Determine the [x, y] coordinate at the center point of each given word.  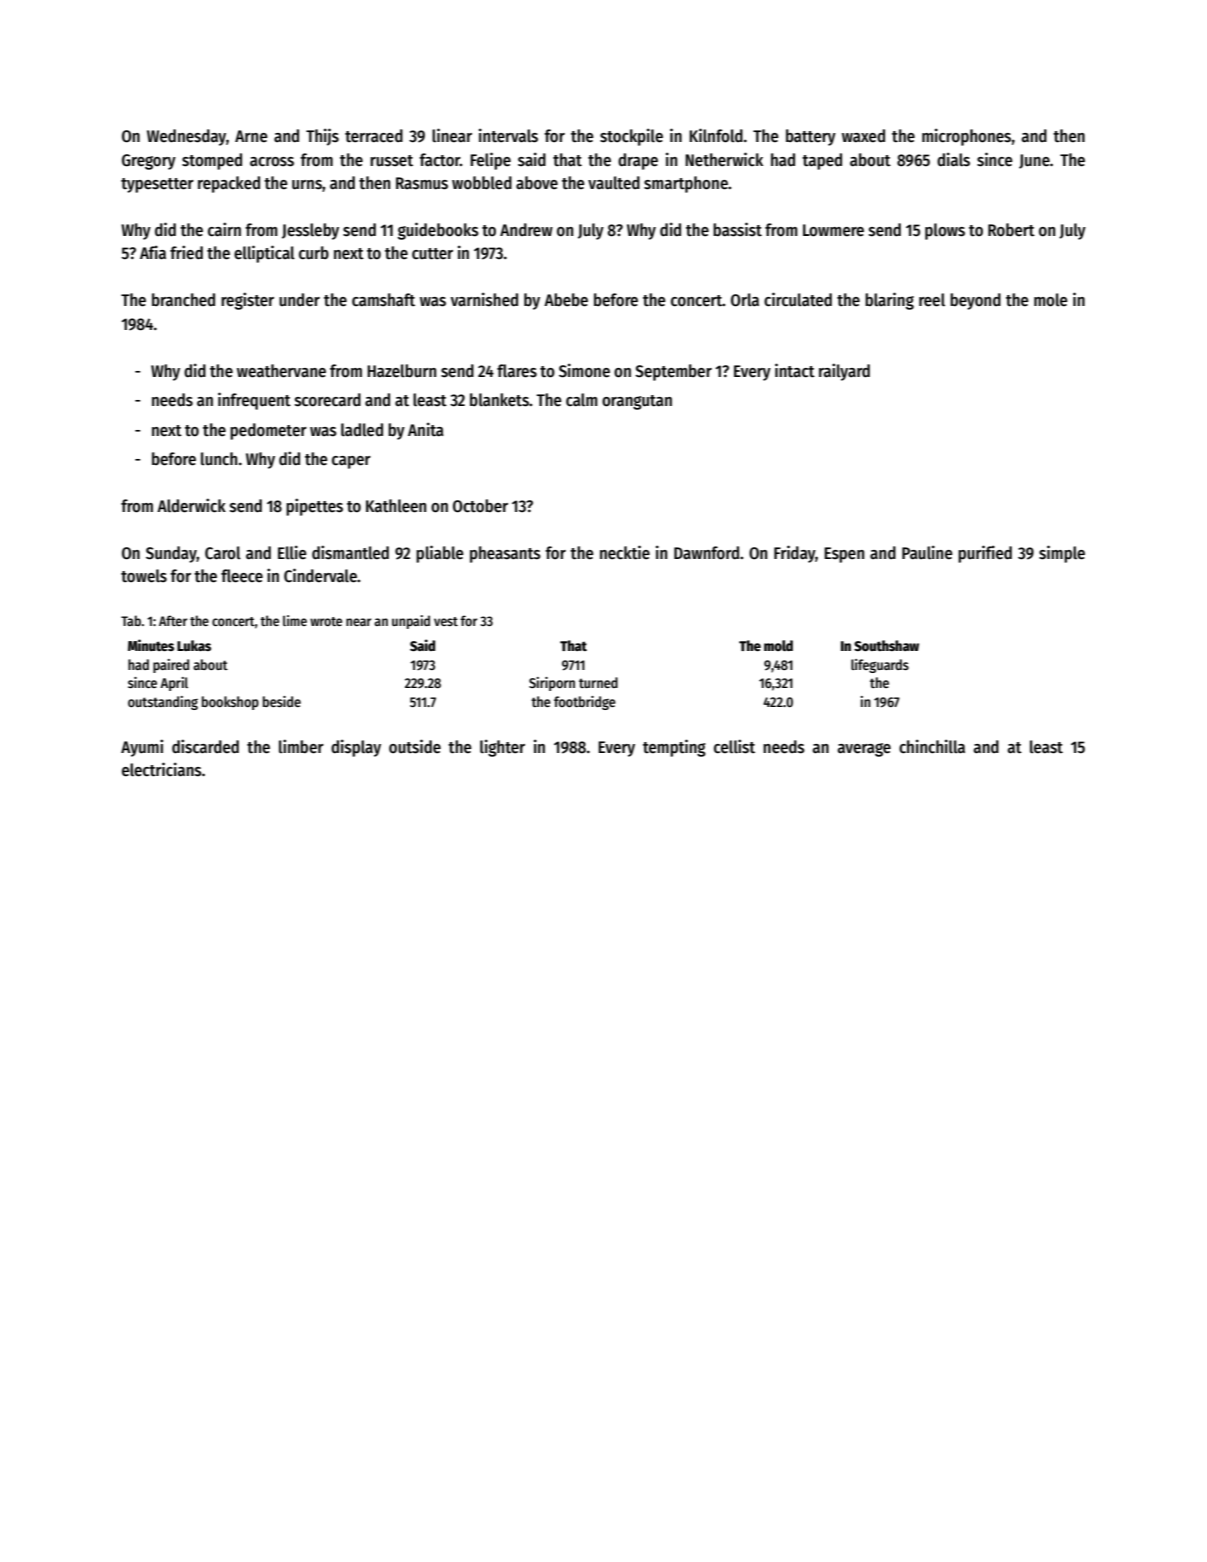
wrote [326, 621]
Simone [584, 370]
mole [1051, 300]
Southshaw [886, 645]
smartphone [686, 184]
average [864, 750]
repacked [229, 184]
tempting [674, 748]
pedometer [268, 431]
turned [598, 682]
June [1034, 161]
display [356, 748]
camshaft [383, 300]
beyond [975, 301]
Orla [745, 300]
